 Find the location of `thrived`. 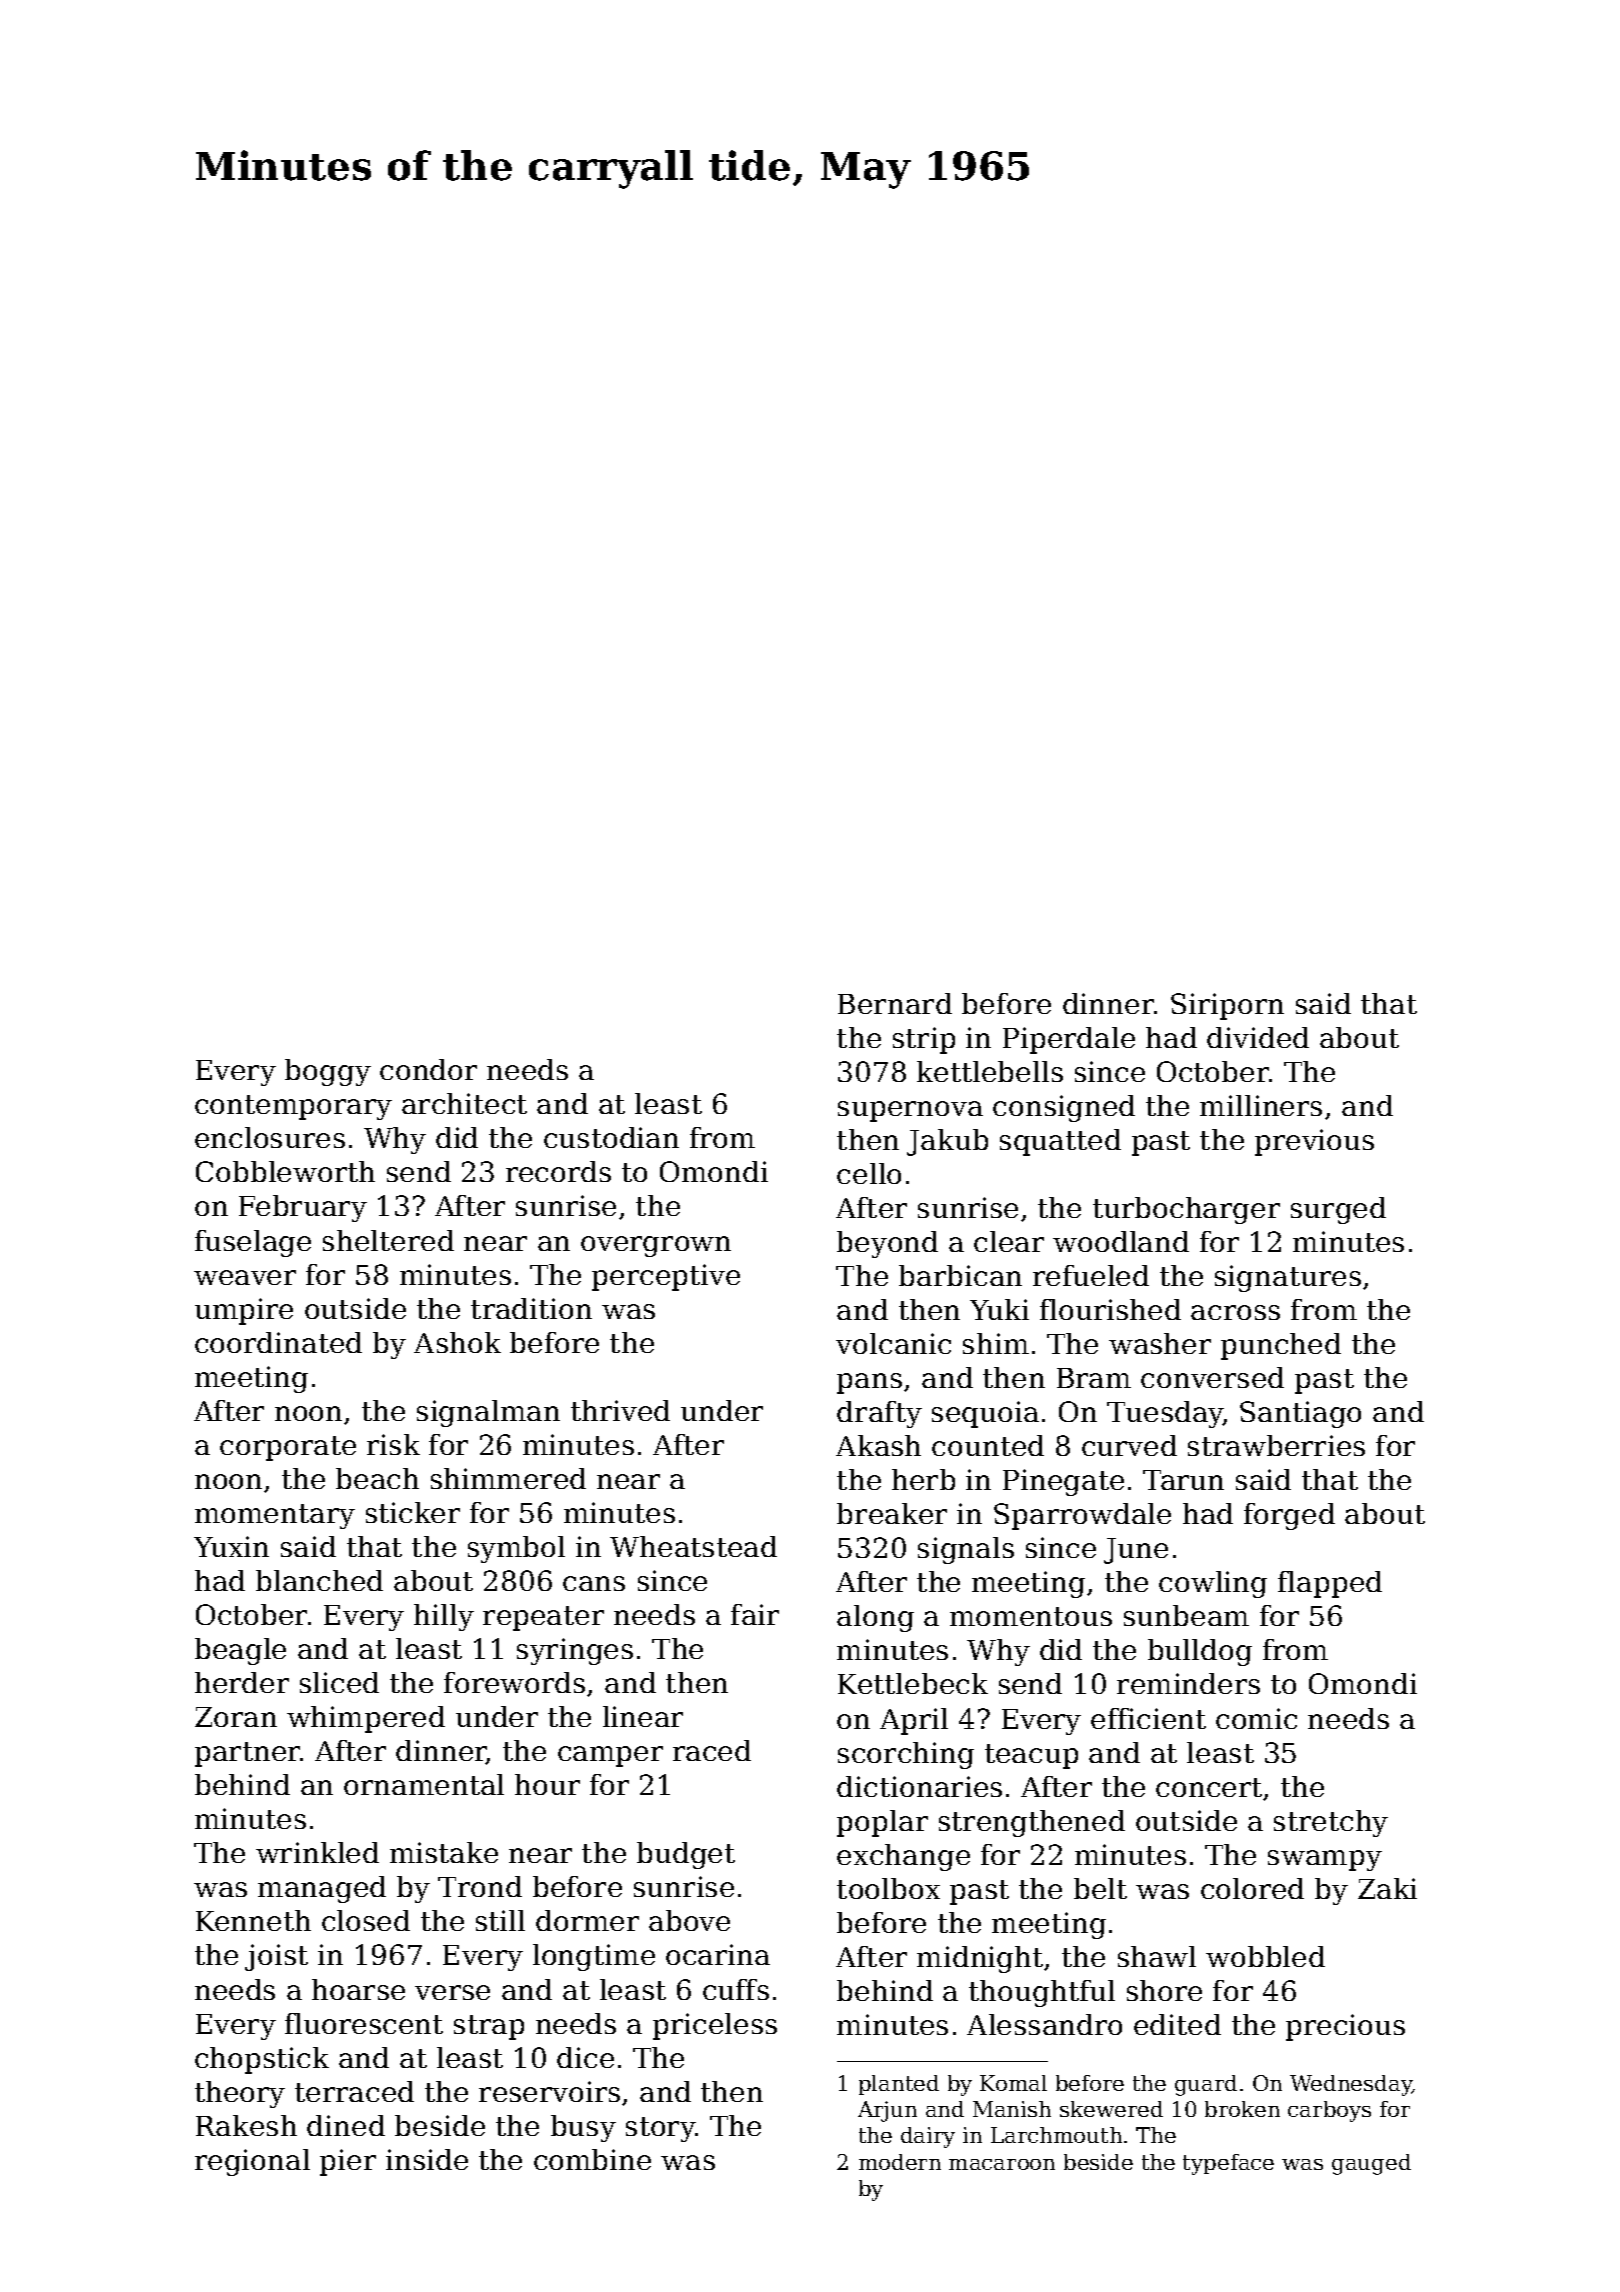

thrived is located at coordinates (620, 1410).
